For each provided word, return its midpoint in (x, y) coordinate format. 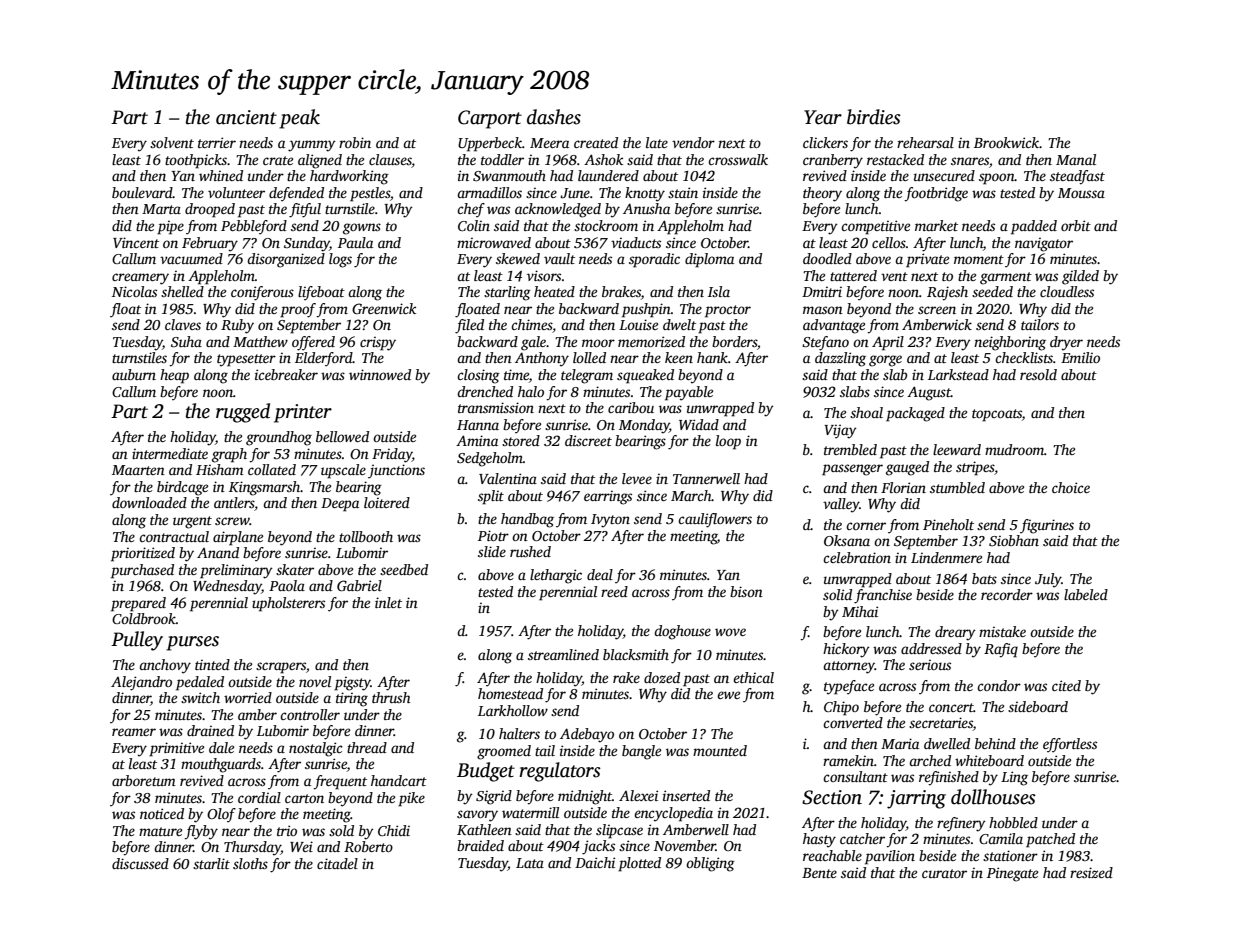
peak (299, 119)
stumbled (957, 487)
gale (533, 343)
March (691, 495)
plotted (639, 864)
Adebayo (587, 735)
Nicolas (134, 291)
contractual (174, 536)
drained (210, 730)
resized (1091, 872)
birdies (874, 117)
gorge (885, 361)
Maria (900, 743)
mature (160, 831)
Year (823, 117)
